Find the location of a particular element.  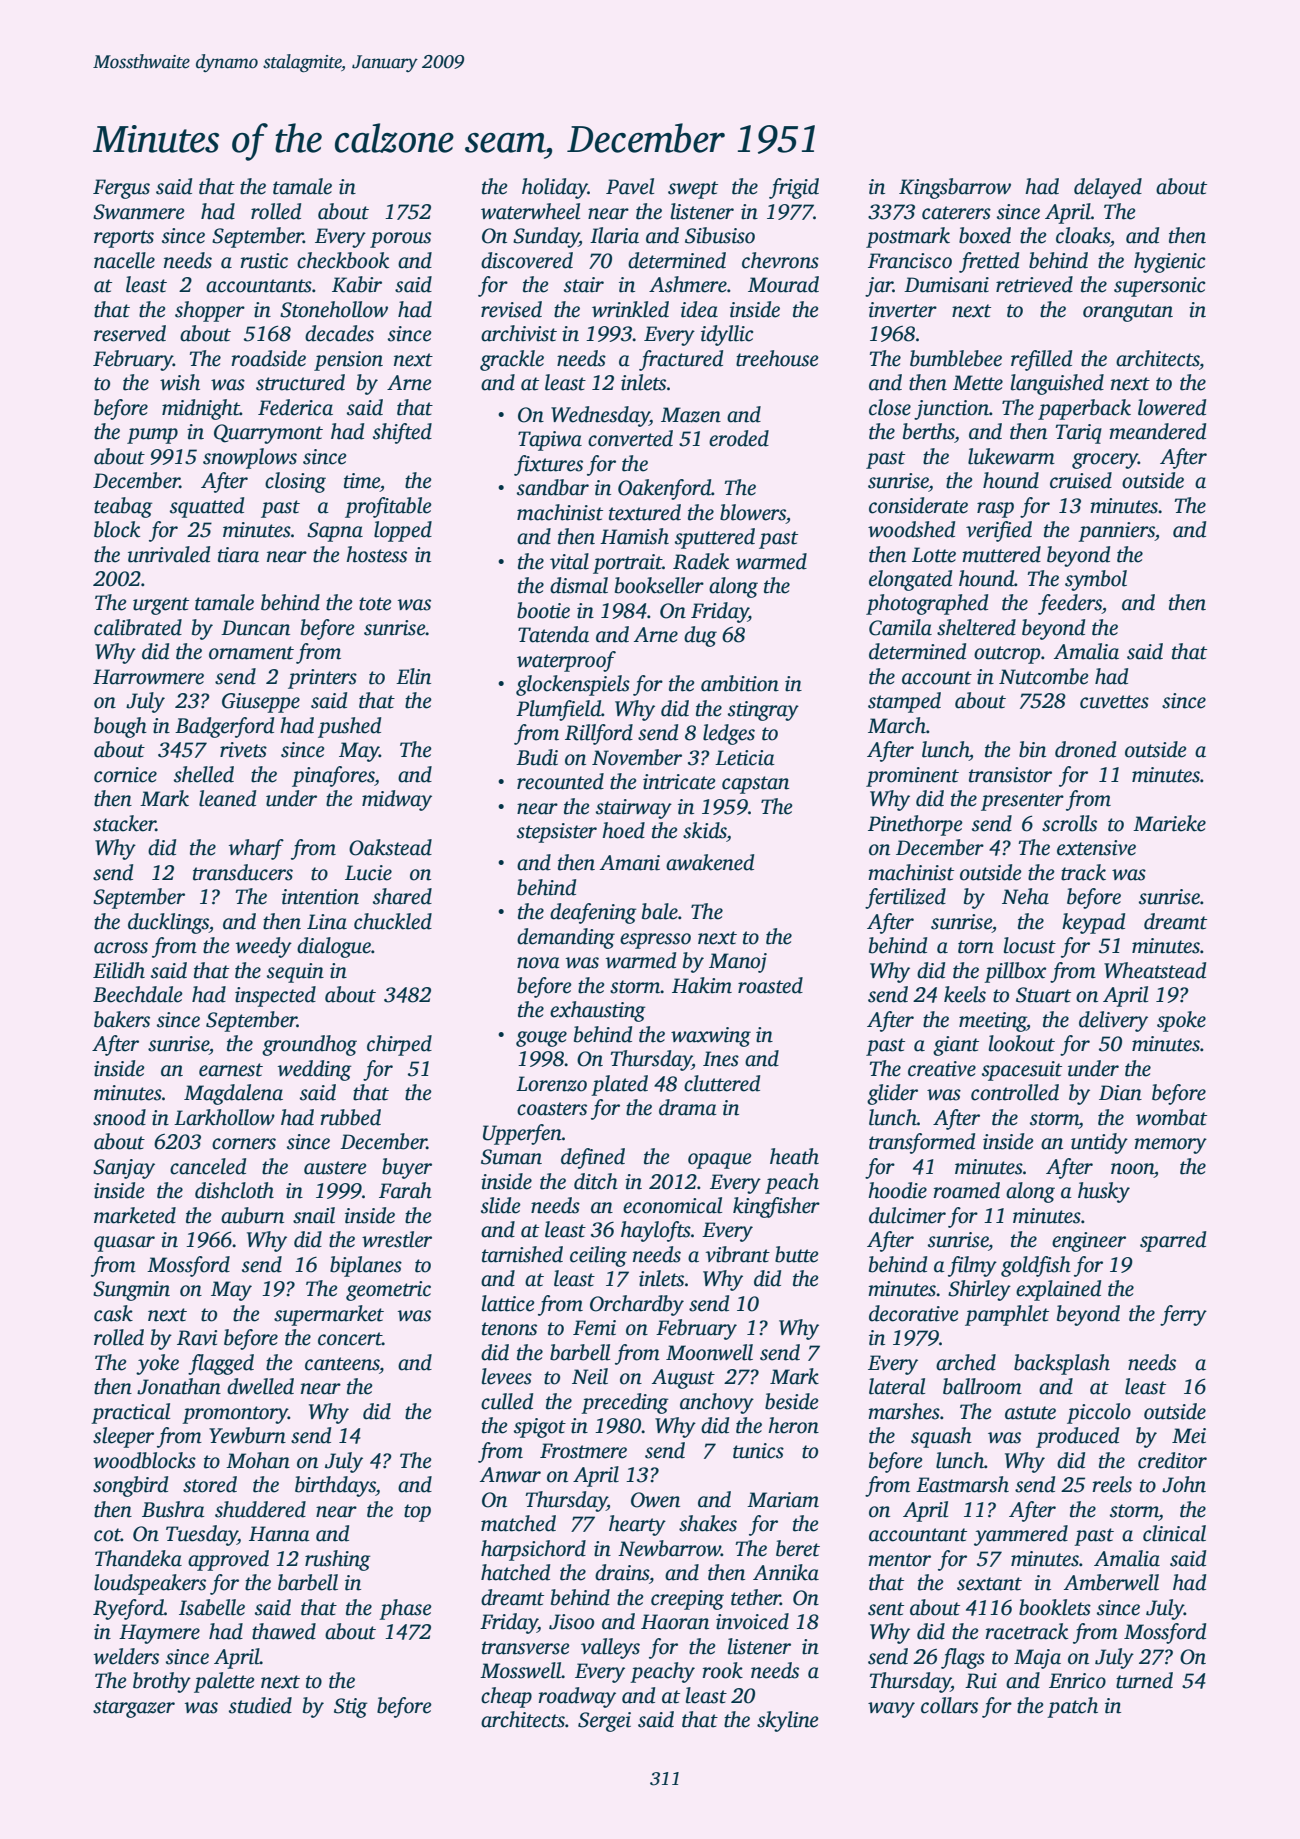

fractured is located at coordinates (681, 360).
